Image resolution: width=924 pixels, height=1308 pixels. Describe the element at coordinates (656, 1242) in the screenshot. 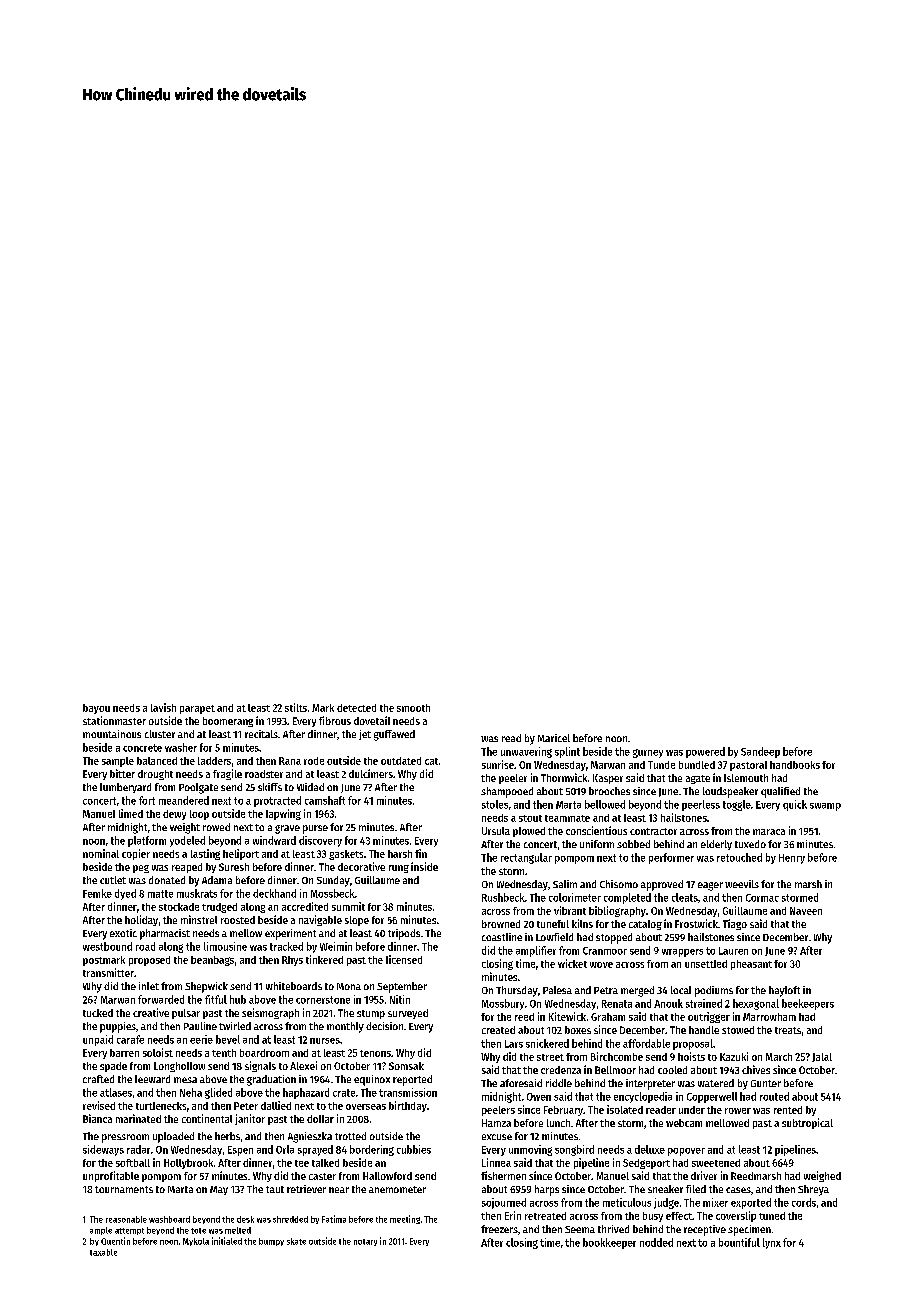

I see `nodded` at that location.
